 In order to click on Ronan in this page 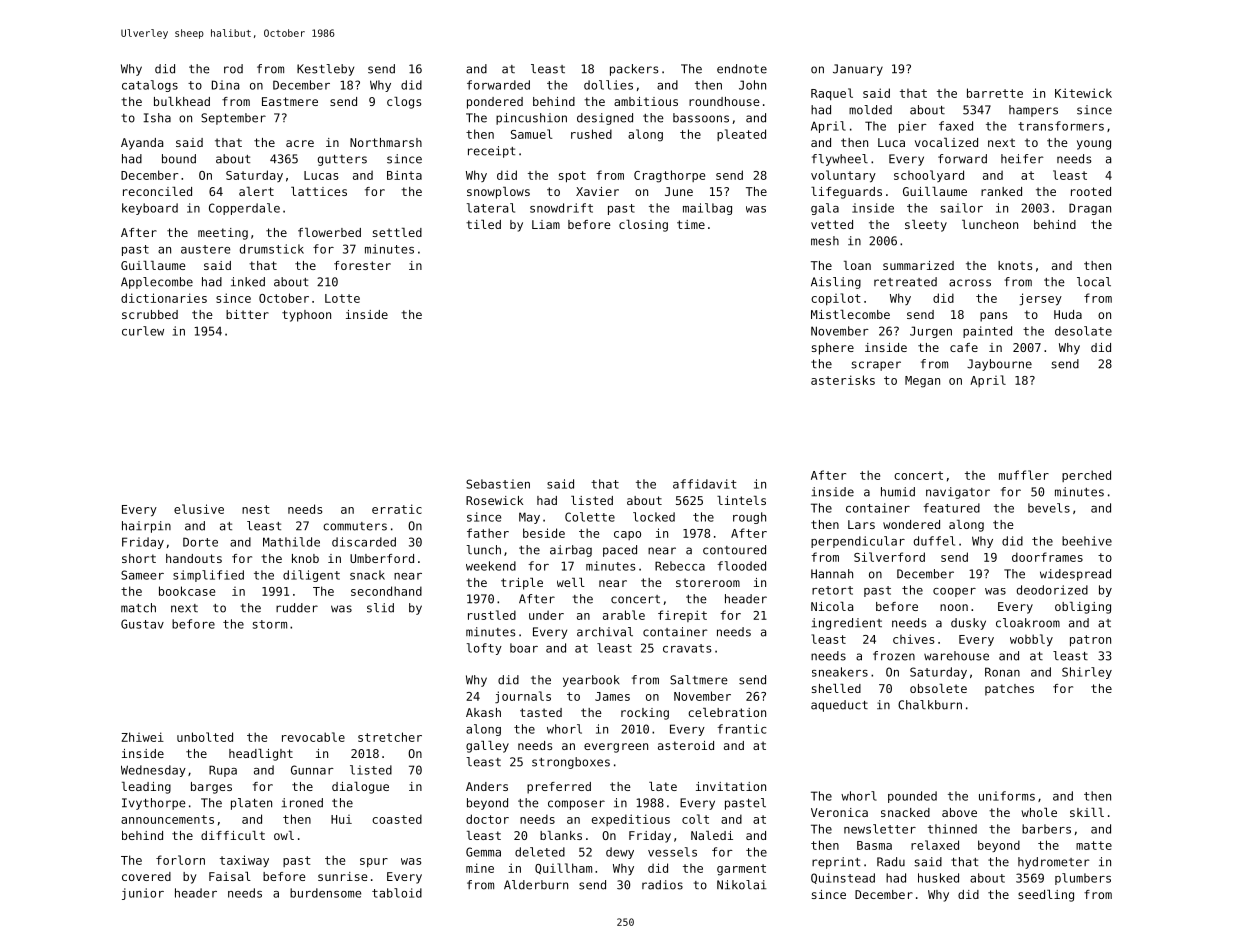, I will do `click(1002, 672)`.
